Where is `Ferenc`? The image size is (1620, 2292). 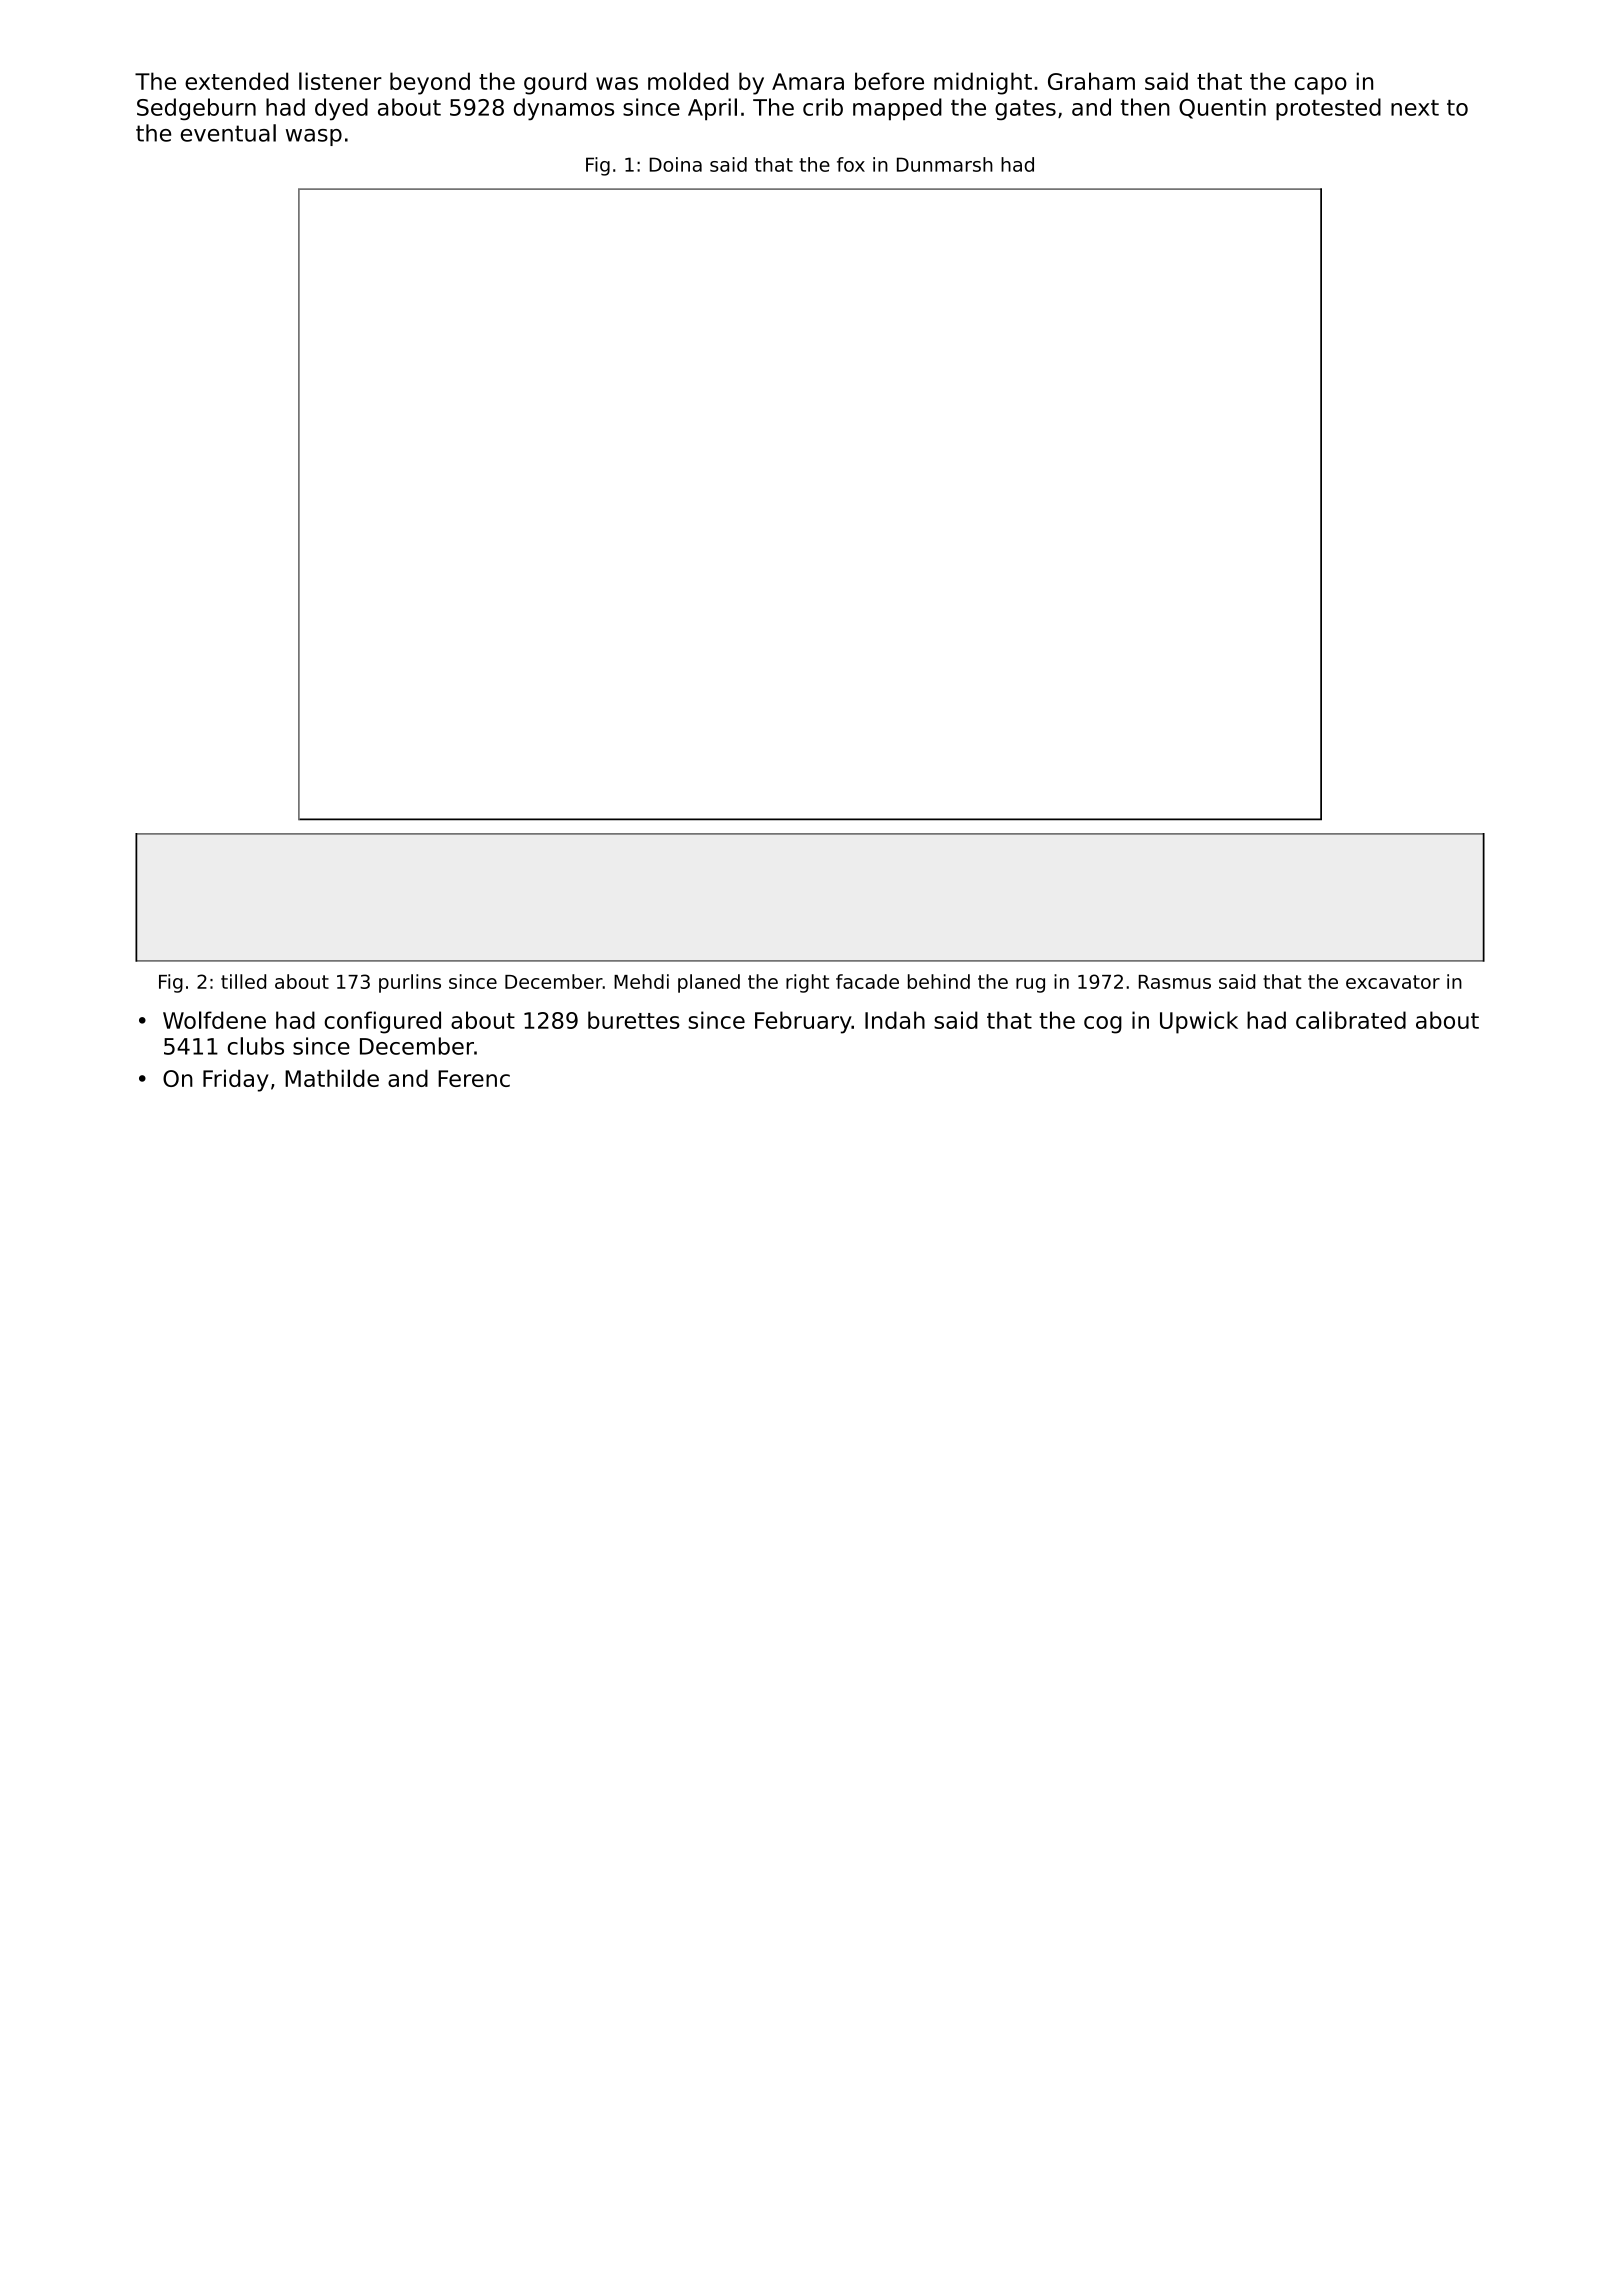
Ferenc is located at coordinates (474, 1078).
